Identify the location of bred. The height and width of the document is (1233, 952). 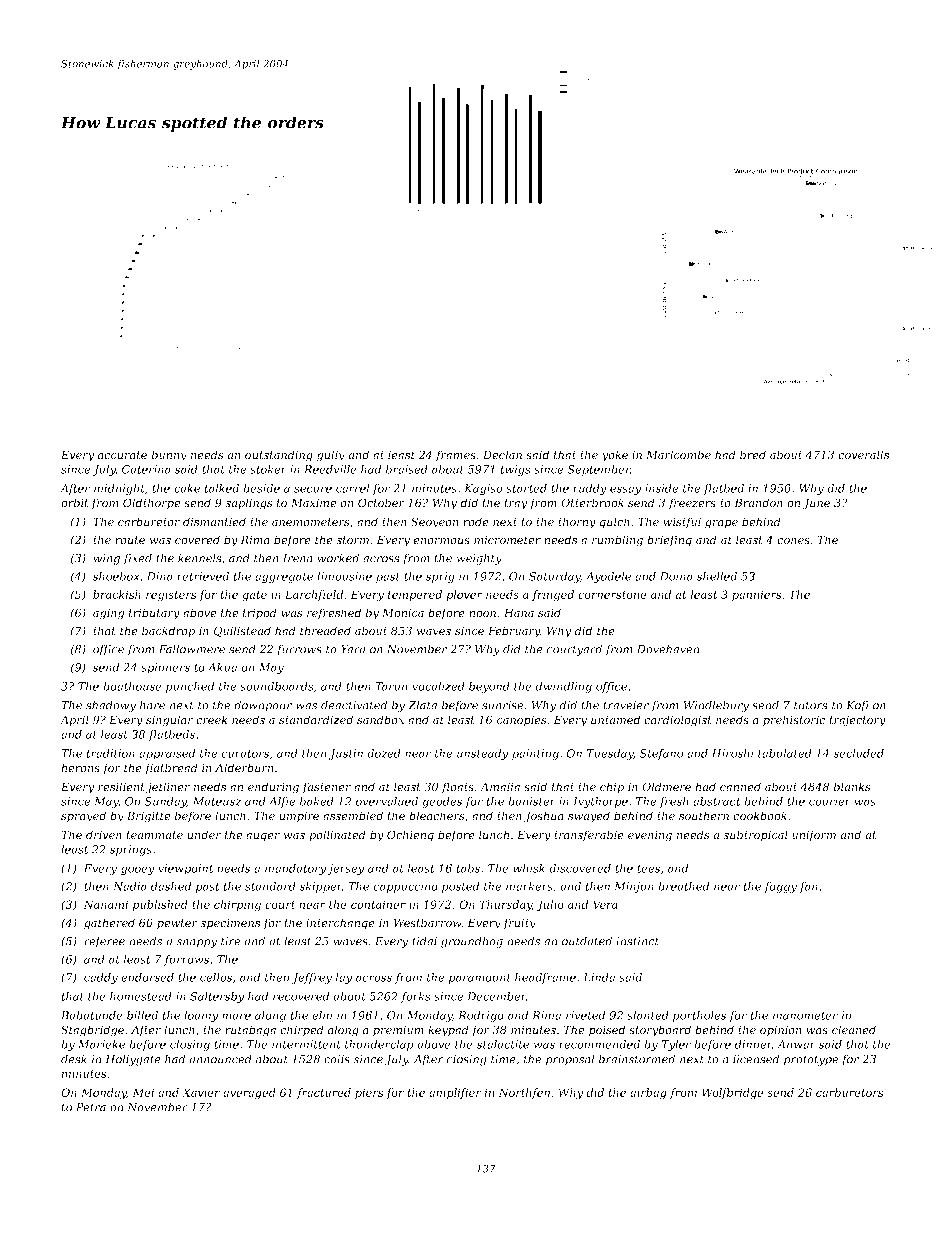
(753, 454).
